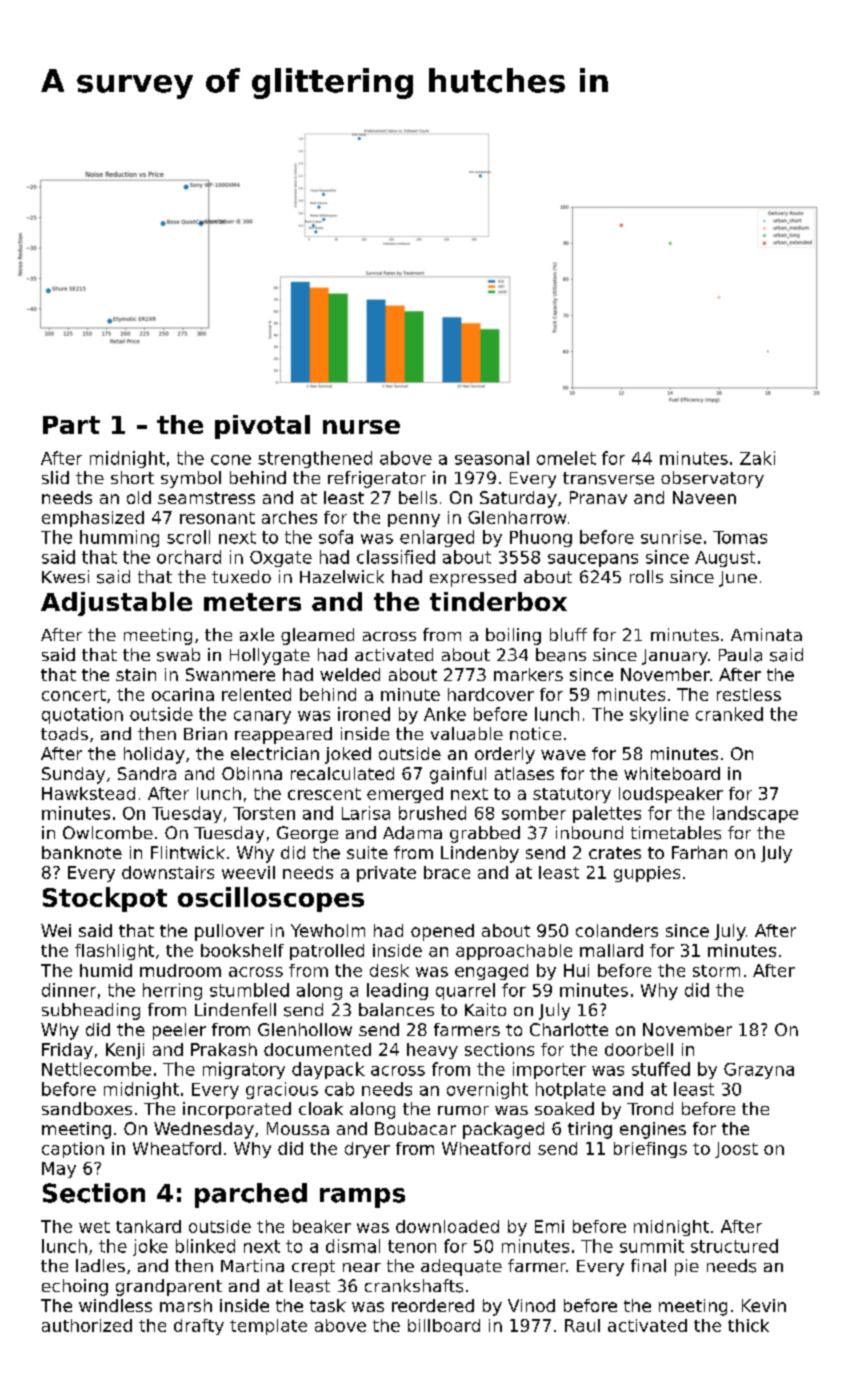 This screenshot has width=849, height=1400. Describe the element at coordinates (82, 715) in the screenshot. I see `quotation` at that location.
